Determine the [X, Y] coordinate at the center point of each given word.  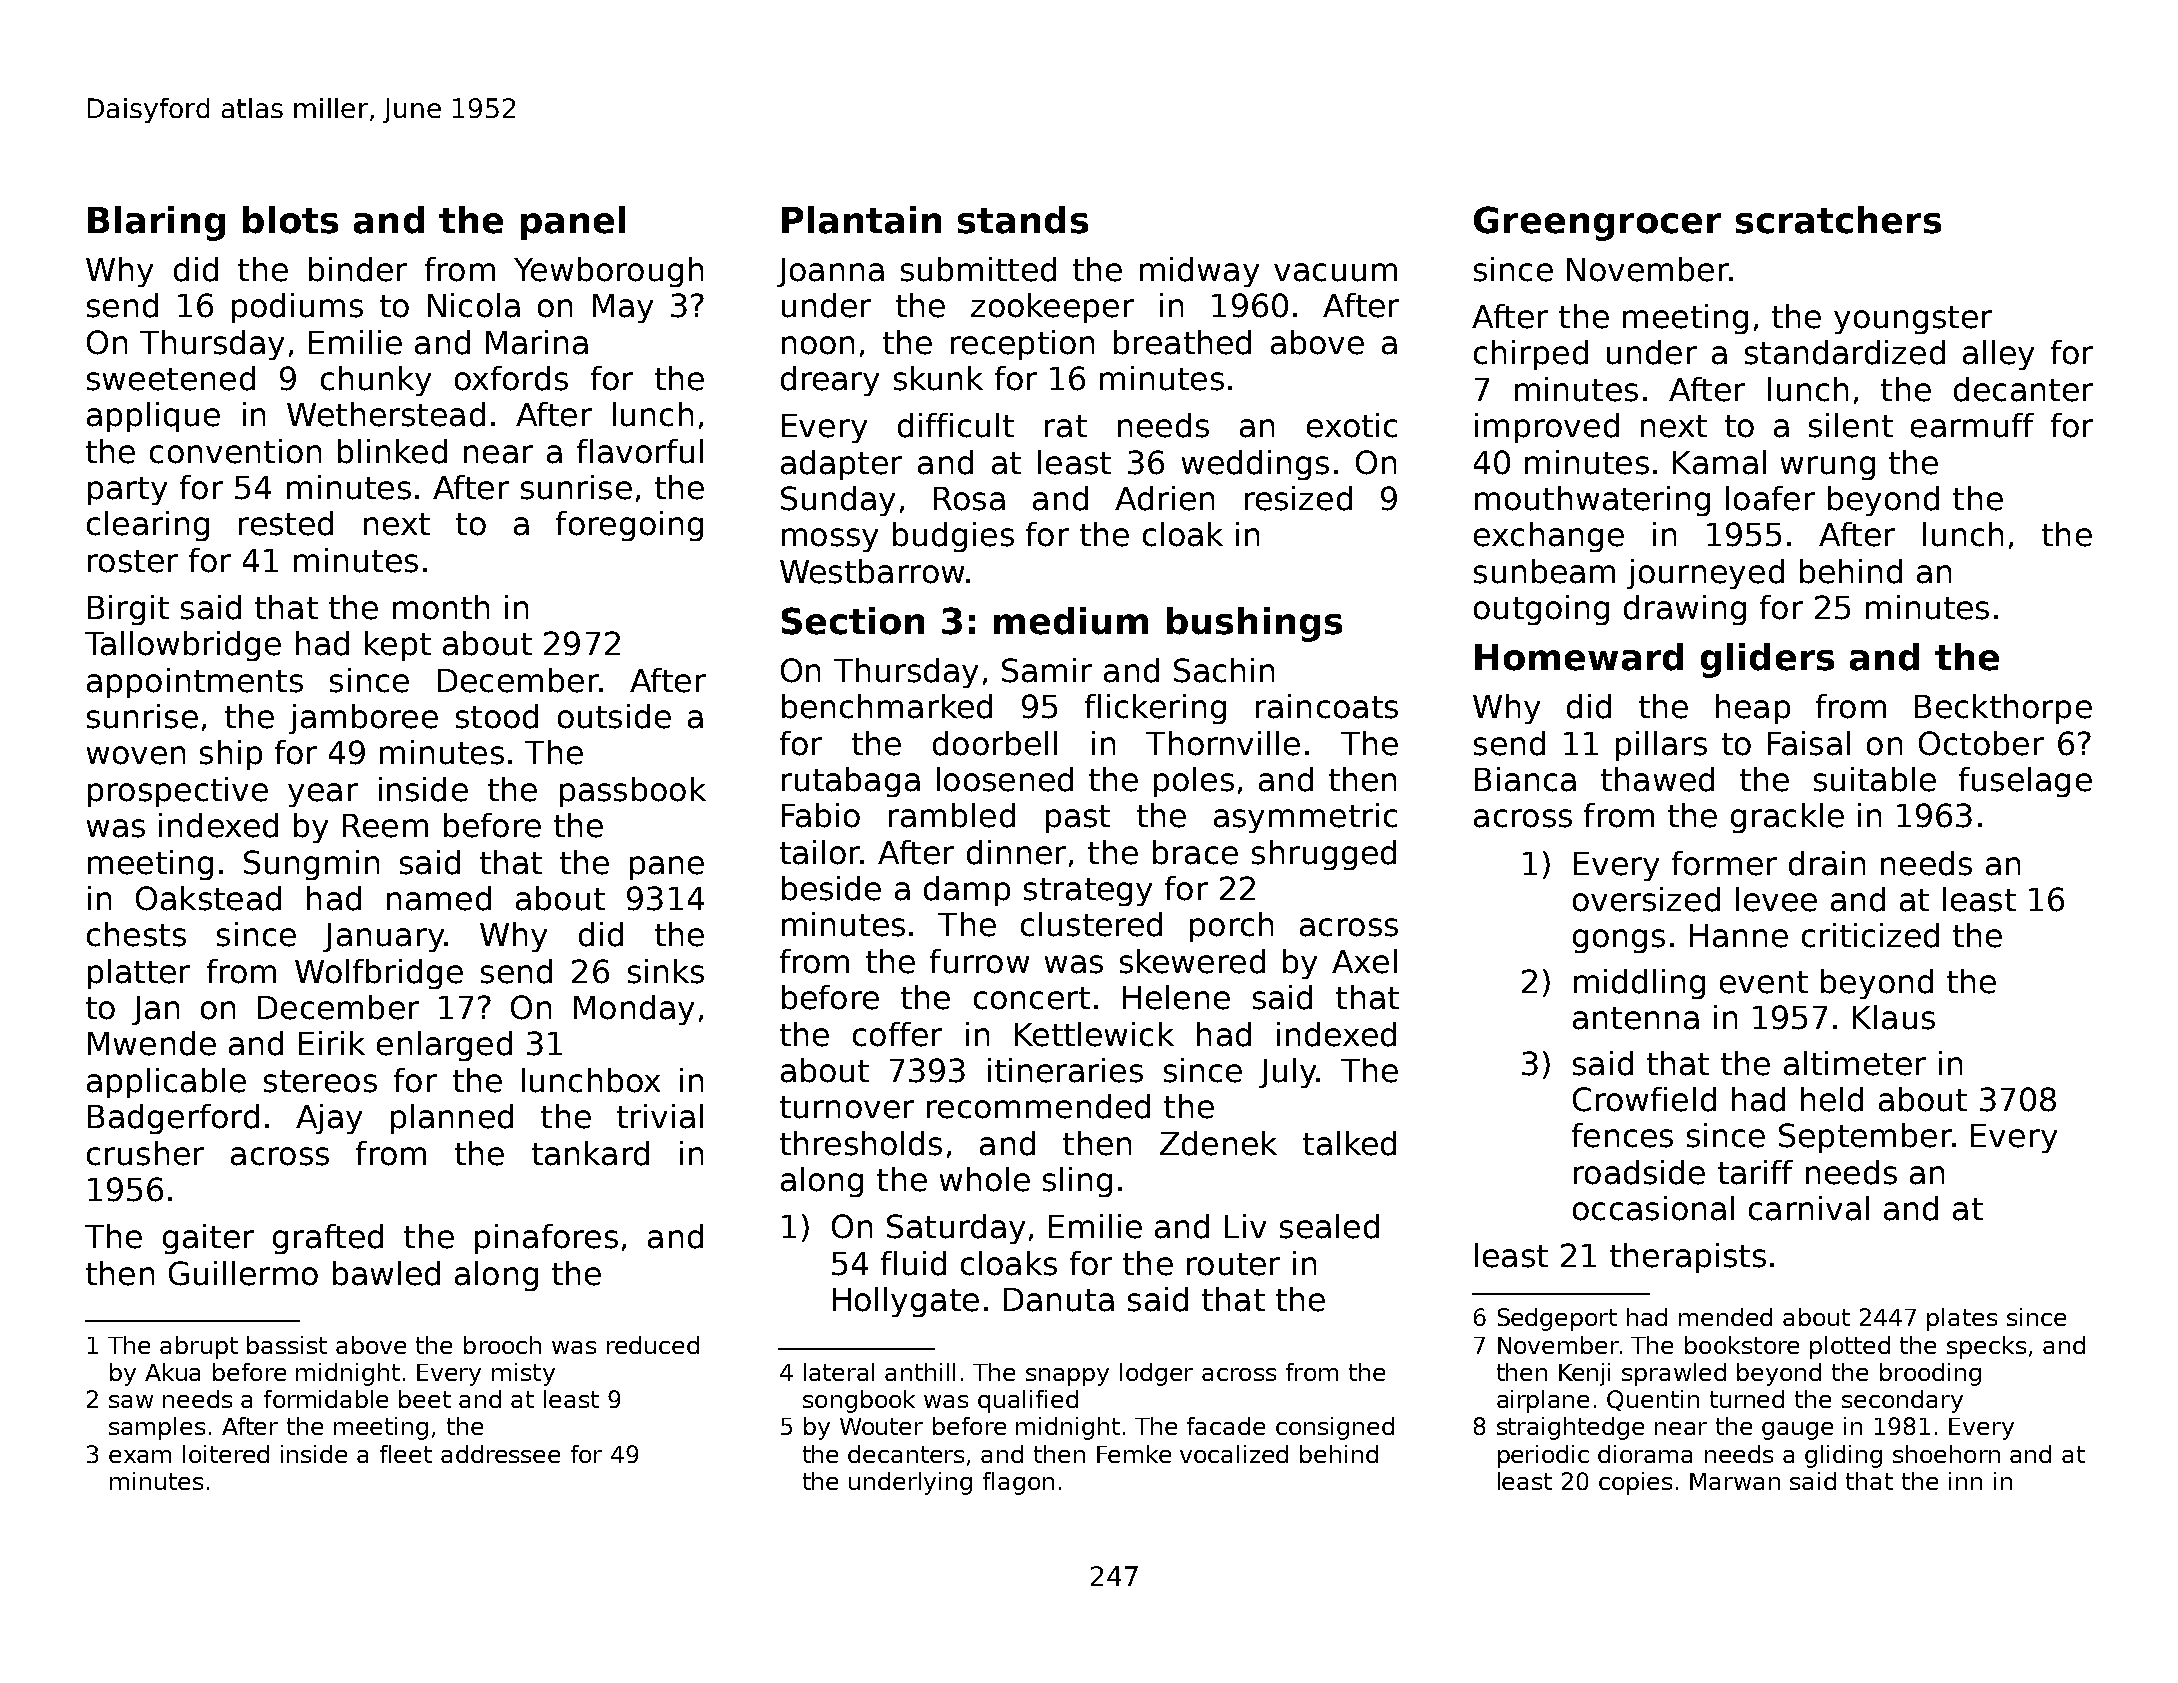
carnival [1809, 1208]
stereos [320, 1081]
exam [140, 1456]
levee [1776, 899]
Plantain [861, 220]
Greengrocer [1597, 223]
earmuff [1972, 425]
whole [985, 1179]
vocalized [1234, 1454]
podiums [297, 308]
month [441, 607]
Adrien [1164, 498]
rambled [952, 815]
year [323, 795]
